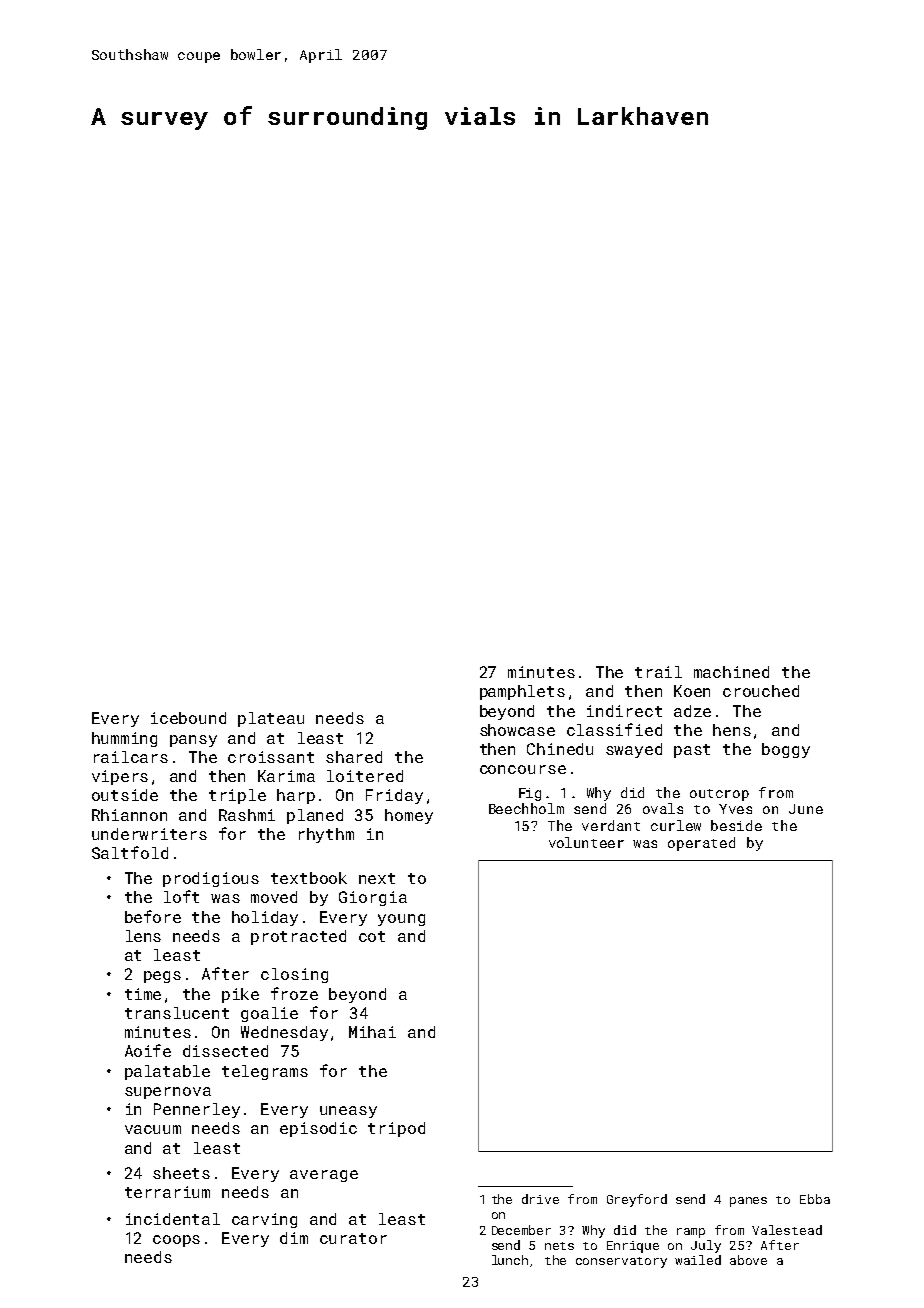 The image size is (924, 1308). I want to click on machined, so click(731, 672).
